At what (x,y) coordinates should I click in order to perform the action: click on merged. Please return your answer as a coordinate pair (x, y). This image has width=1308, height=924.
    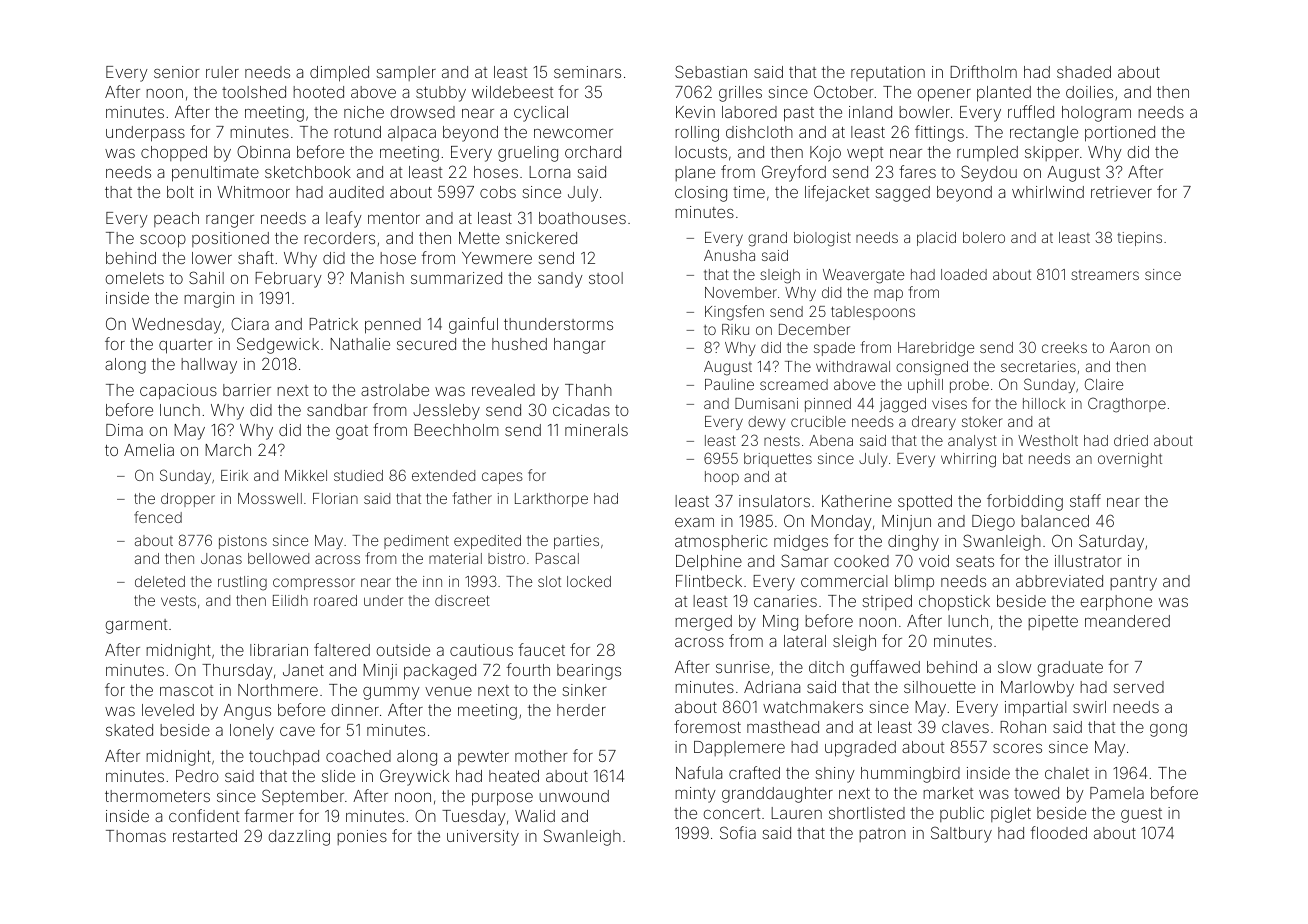
    Looking at the image, I should click on (703, 623).
